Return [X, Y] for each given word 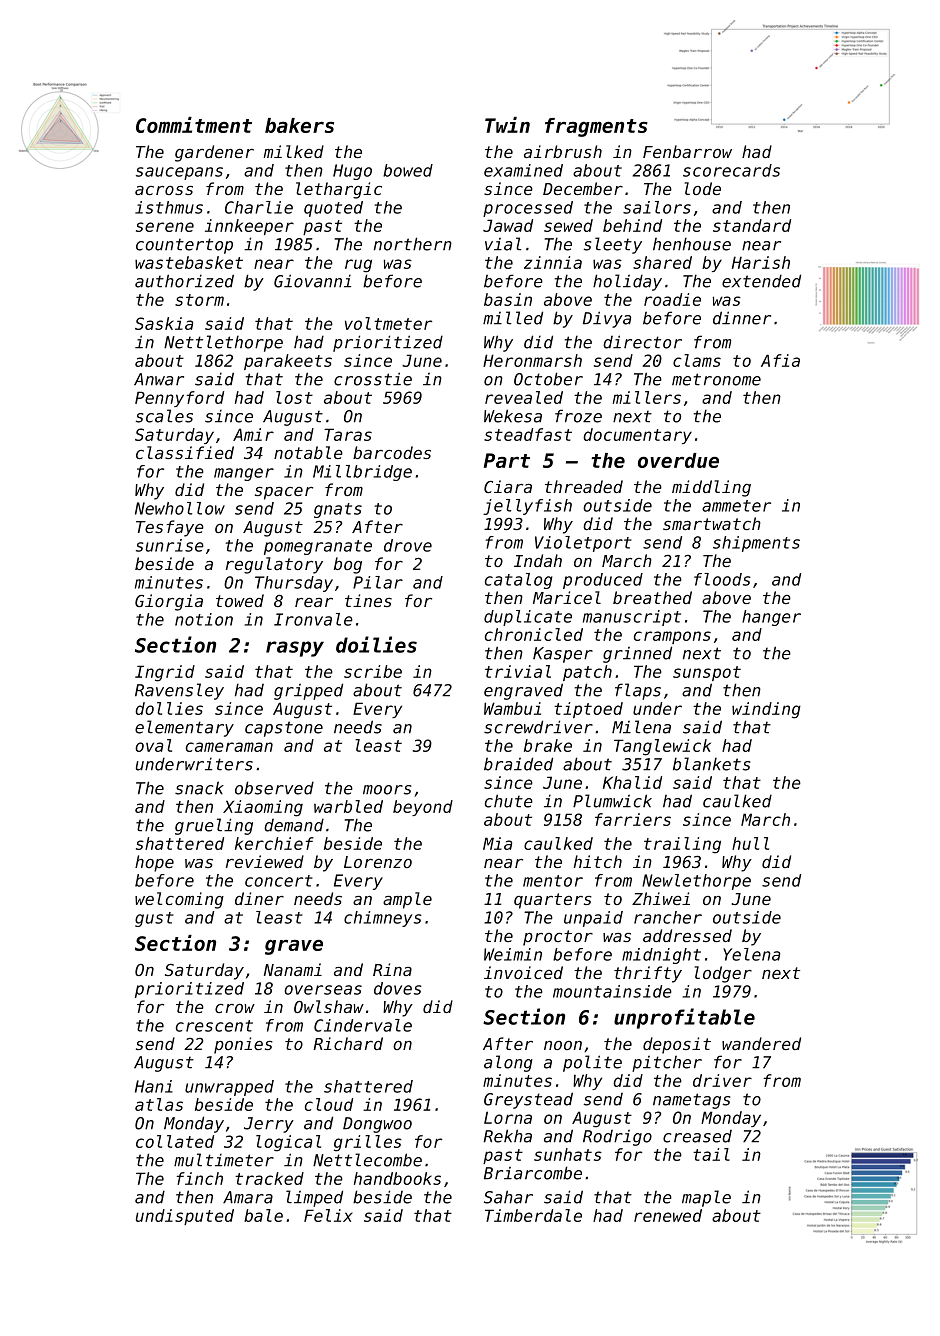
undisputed [185, 1217]
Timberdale [533, 1215]
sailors [657, 207]
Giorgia [169, 602]
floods [722, 579]
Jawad [508, 225]
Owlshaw [329, 1006]
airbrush [563, 151]
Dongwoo [377, 1125]
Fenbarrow [687, 151]
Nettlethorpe [223, 343]
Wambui [512, 708]
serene [165, 227]
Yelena [751, 954]
